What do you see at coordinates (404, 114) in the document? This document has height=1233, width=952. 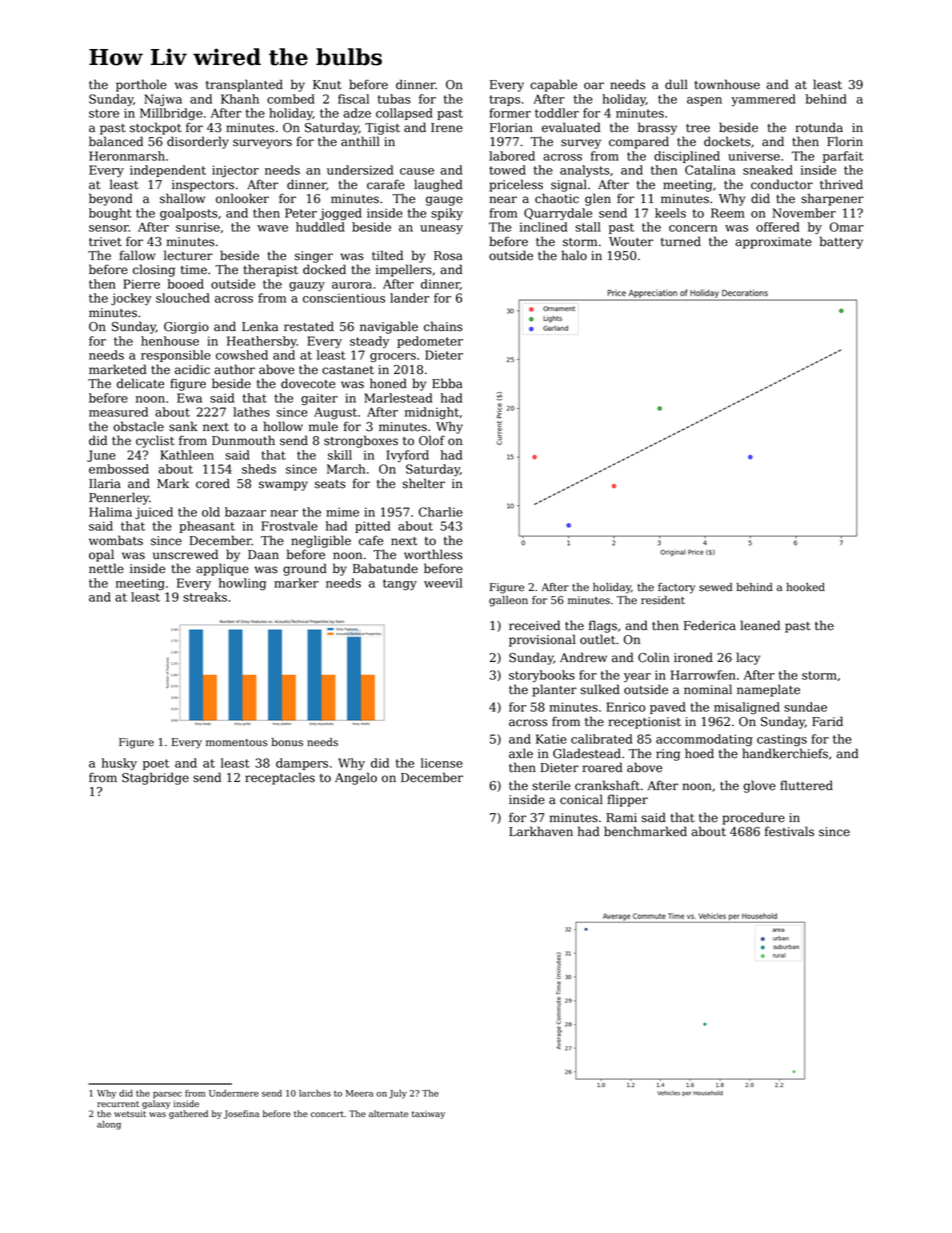 I see `collapsed` at bounding box center [404, 114].
